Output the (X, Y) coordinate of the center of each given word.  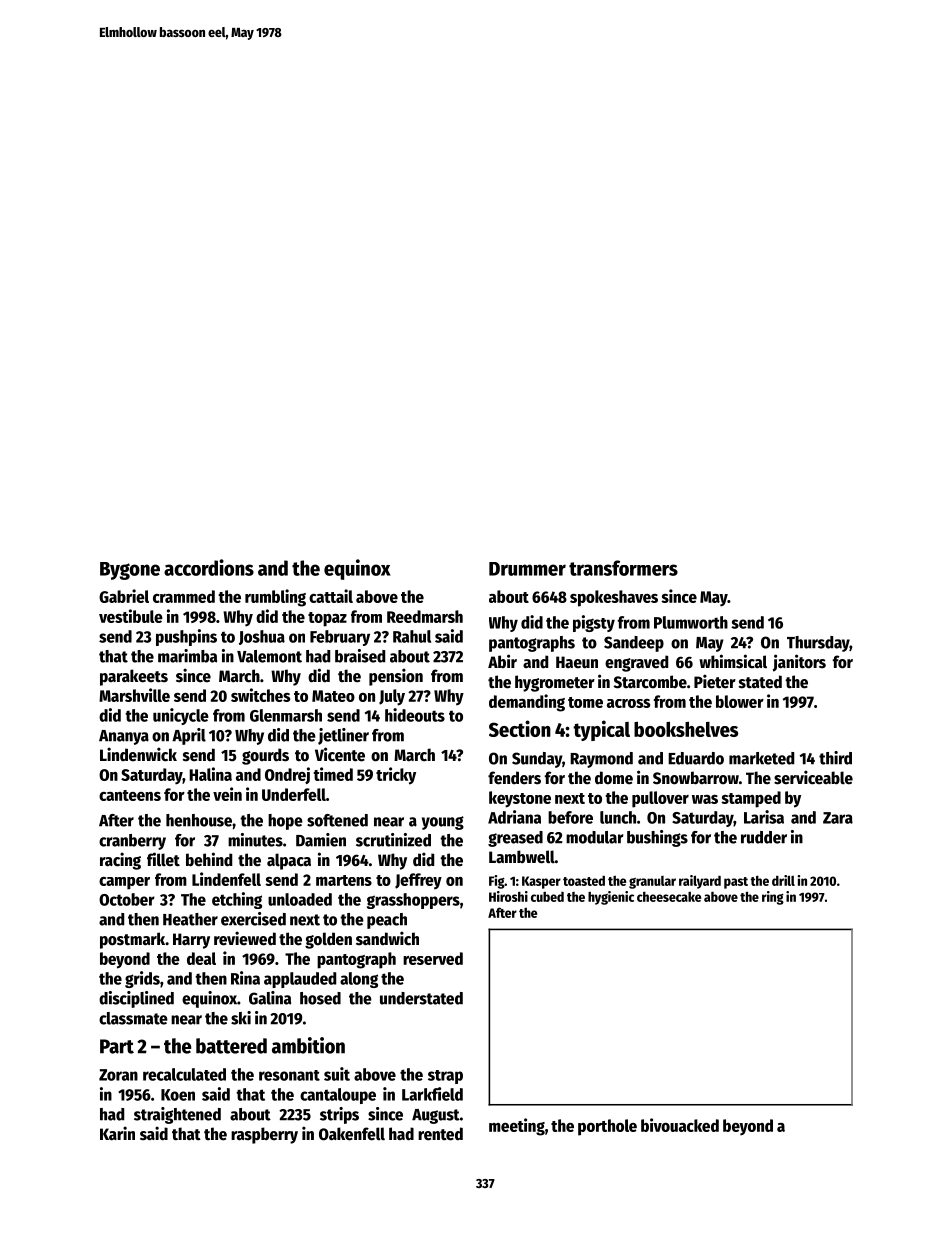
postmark (132, 940)
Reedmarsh (425, 616)
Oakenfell (352, 1134)
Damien (321, 840)
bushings (657, 838)
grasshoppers (413, 901)
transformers (623, 568)
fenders (514, 778)
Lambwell (522, 857)
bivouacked (680, 1125)
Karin (117, 1133)
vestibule (131, 616)
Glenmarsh (286, 715)
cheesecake (669, 897)
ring (773, 898)
